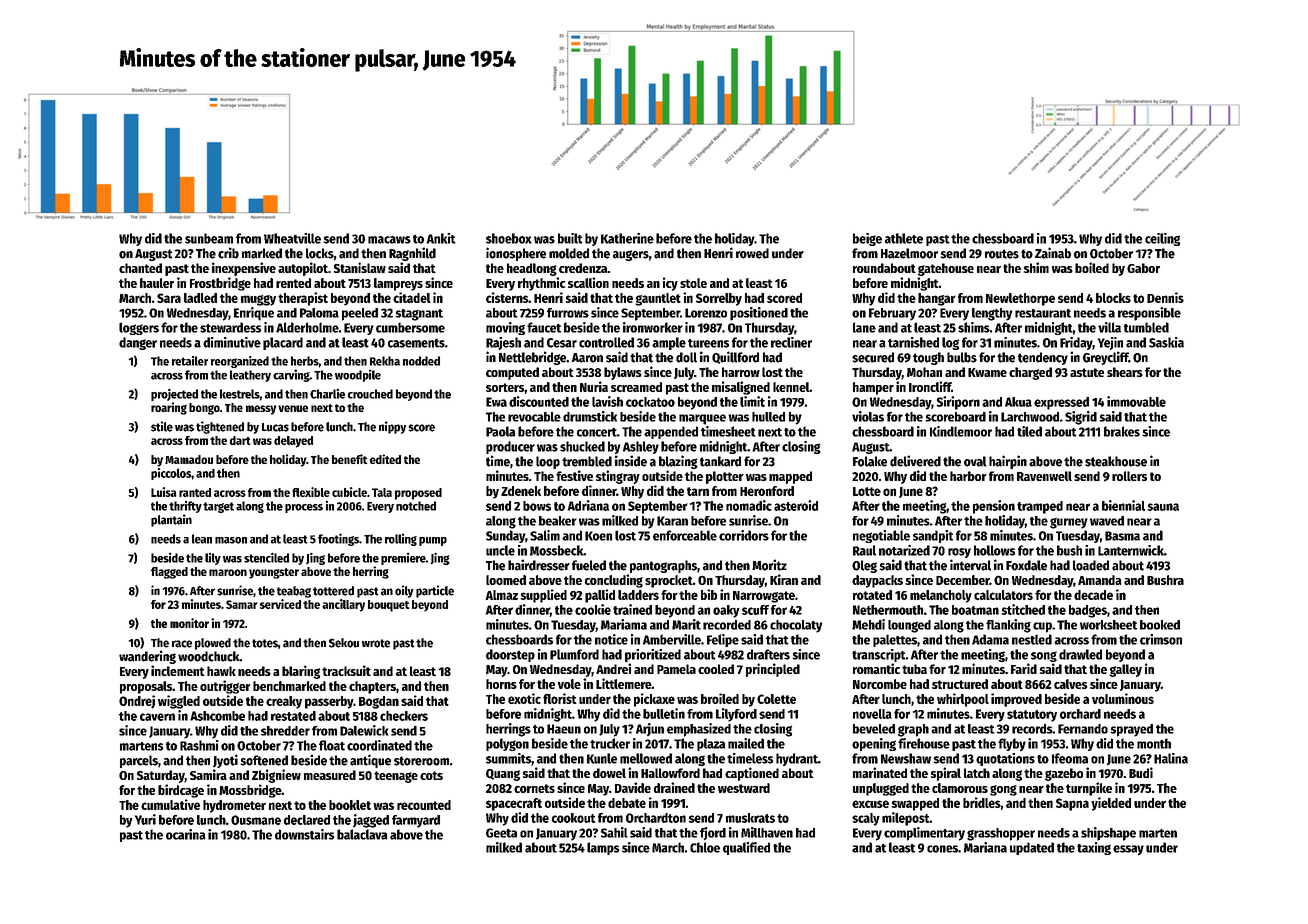  What do you see at coordinates (509, 238) in the document?
I see `shoebox` at bounding box center [509, 238].
